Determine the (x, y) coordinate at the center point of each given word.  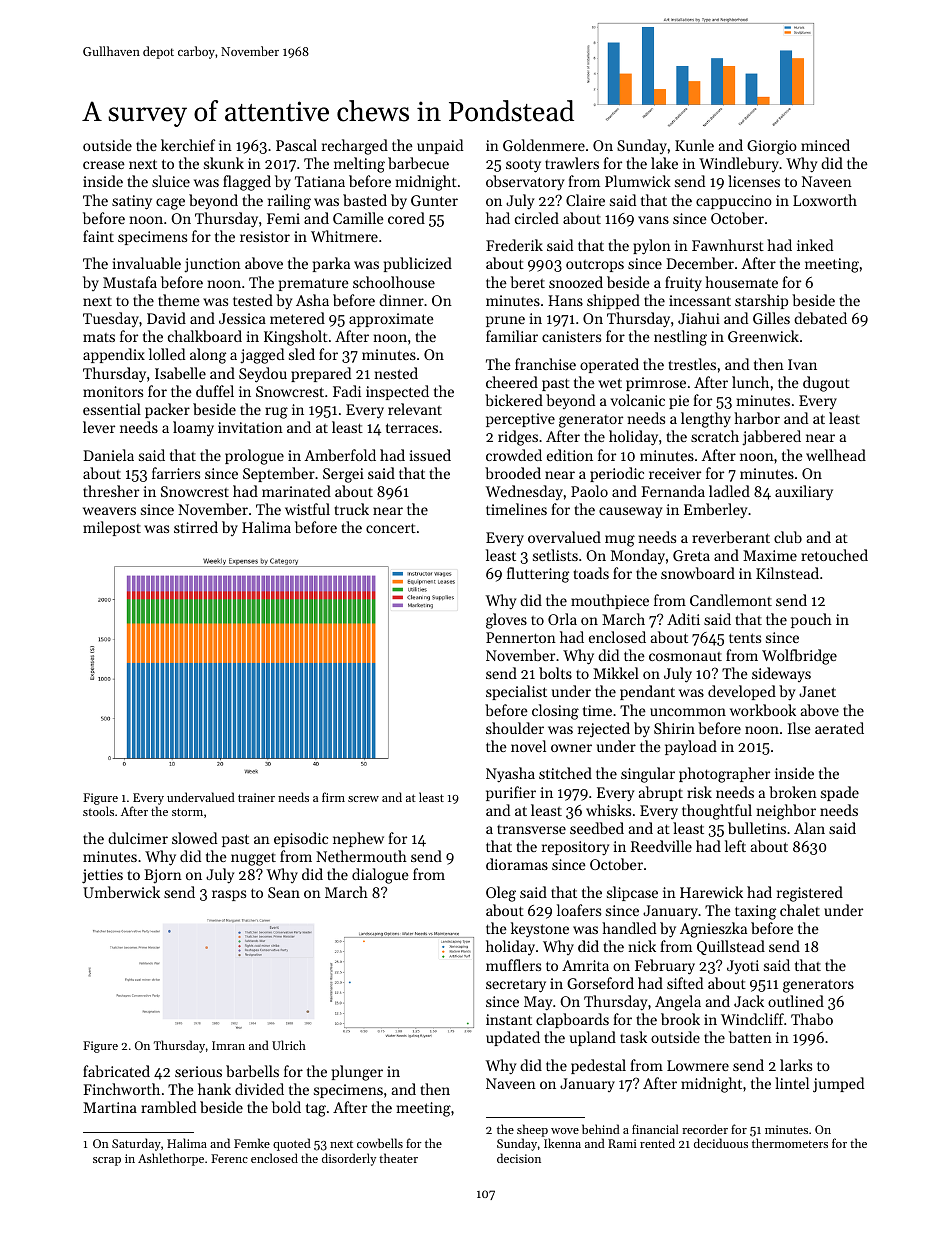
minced (825, 145)
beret (527, 282)
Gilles (771, 318)
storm (187, 812)
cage (170, 204)
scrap (107, 1161)
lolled (167, 354)
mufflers (513, 965)
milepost (112, 528)
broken (793, 792)
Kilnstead (787, 573)
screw (363, 799)
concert (391, 528)
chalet (800, 910)
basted (365, 200)
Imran (228, 1045)
